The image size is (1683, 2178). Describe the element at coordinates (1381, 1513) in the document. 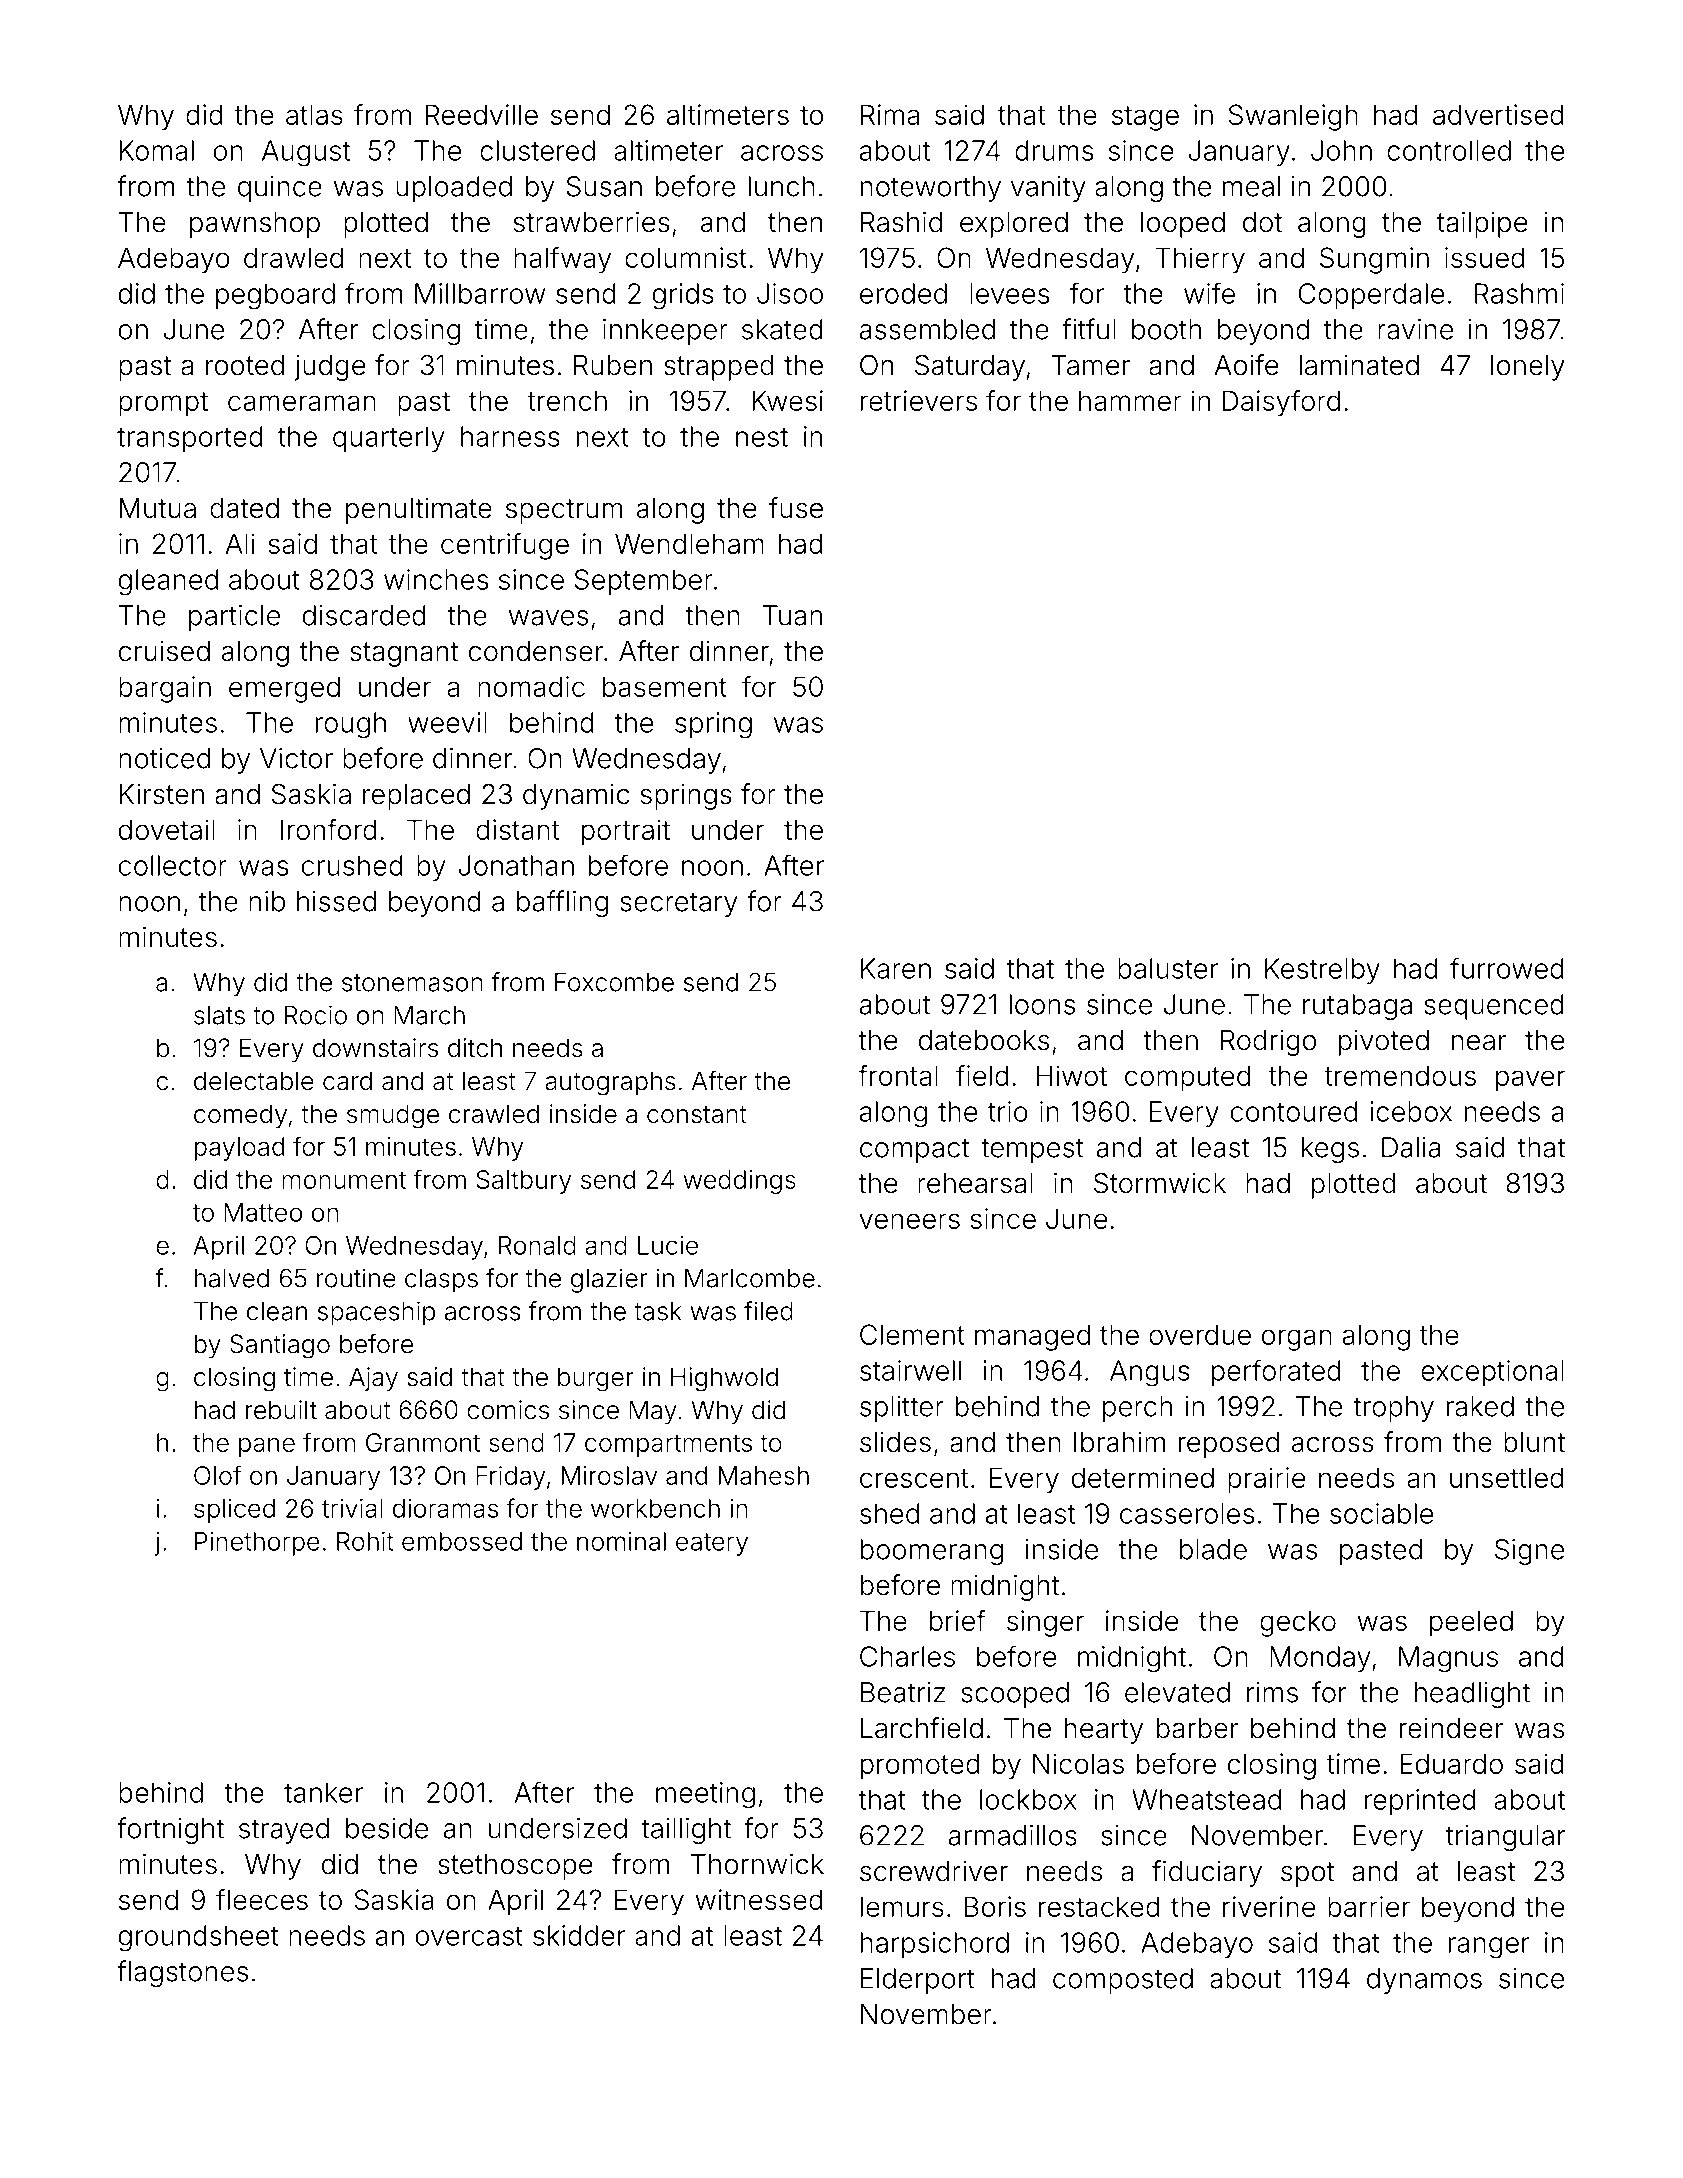

I see `sociable` at that location.
